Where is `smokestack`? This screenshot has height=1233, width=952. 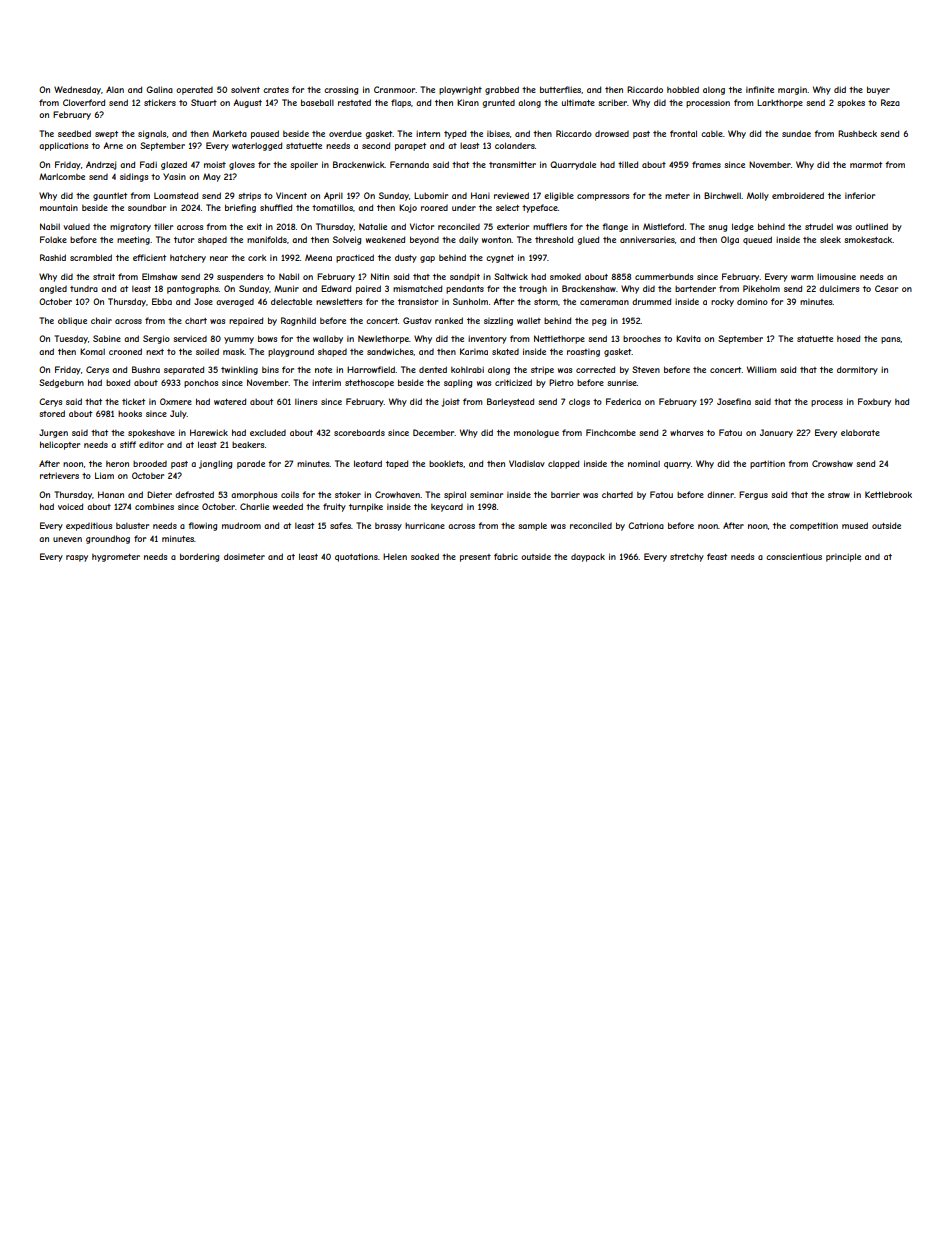 smokestack is located at coordinates (868, 239).
